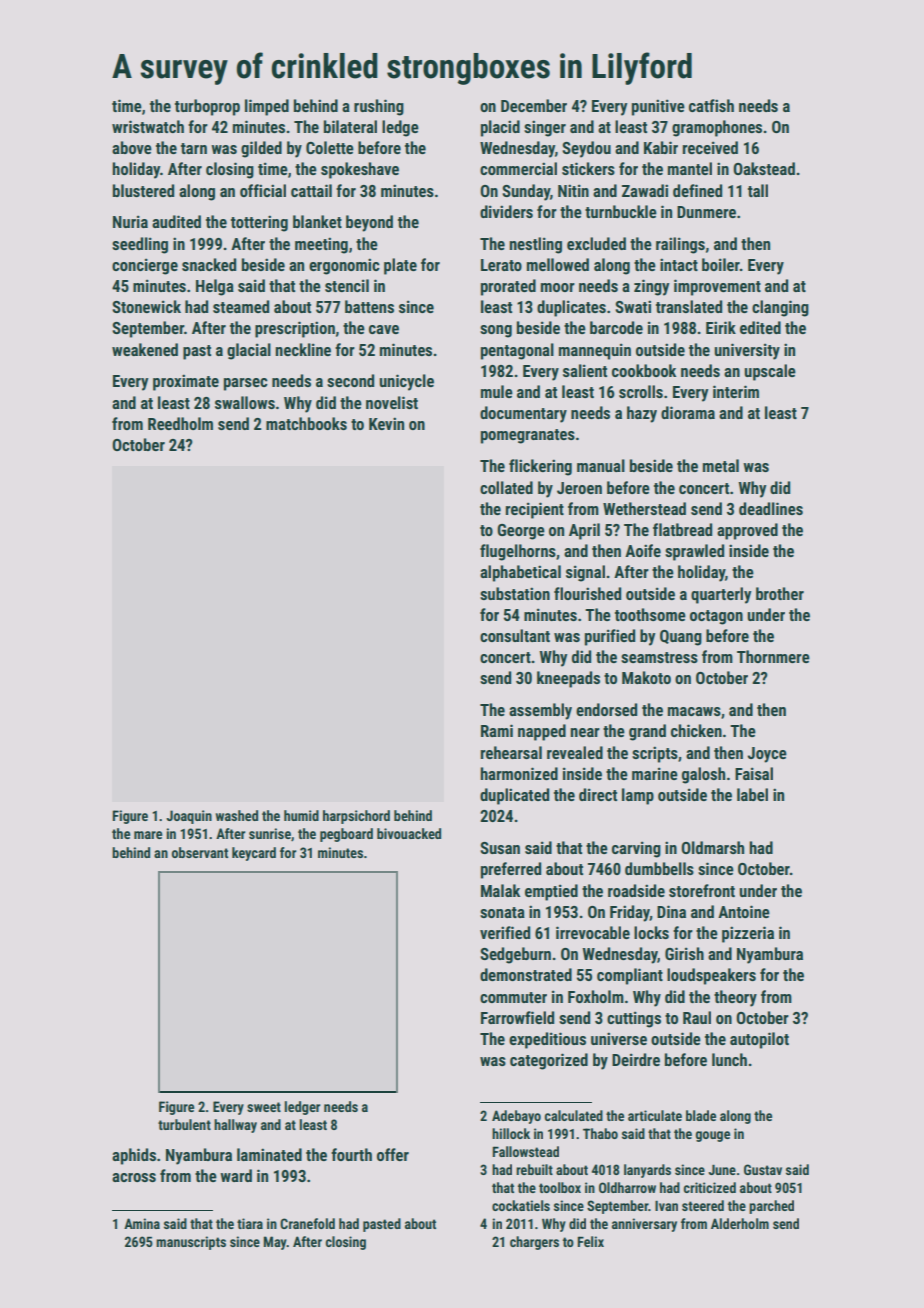  I want to click on Sedgeburn, so click(515, 955).
